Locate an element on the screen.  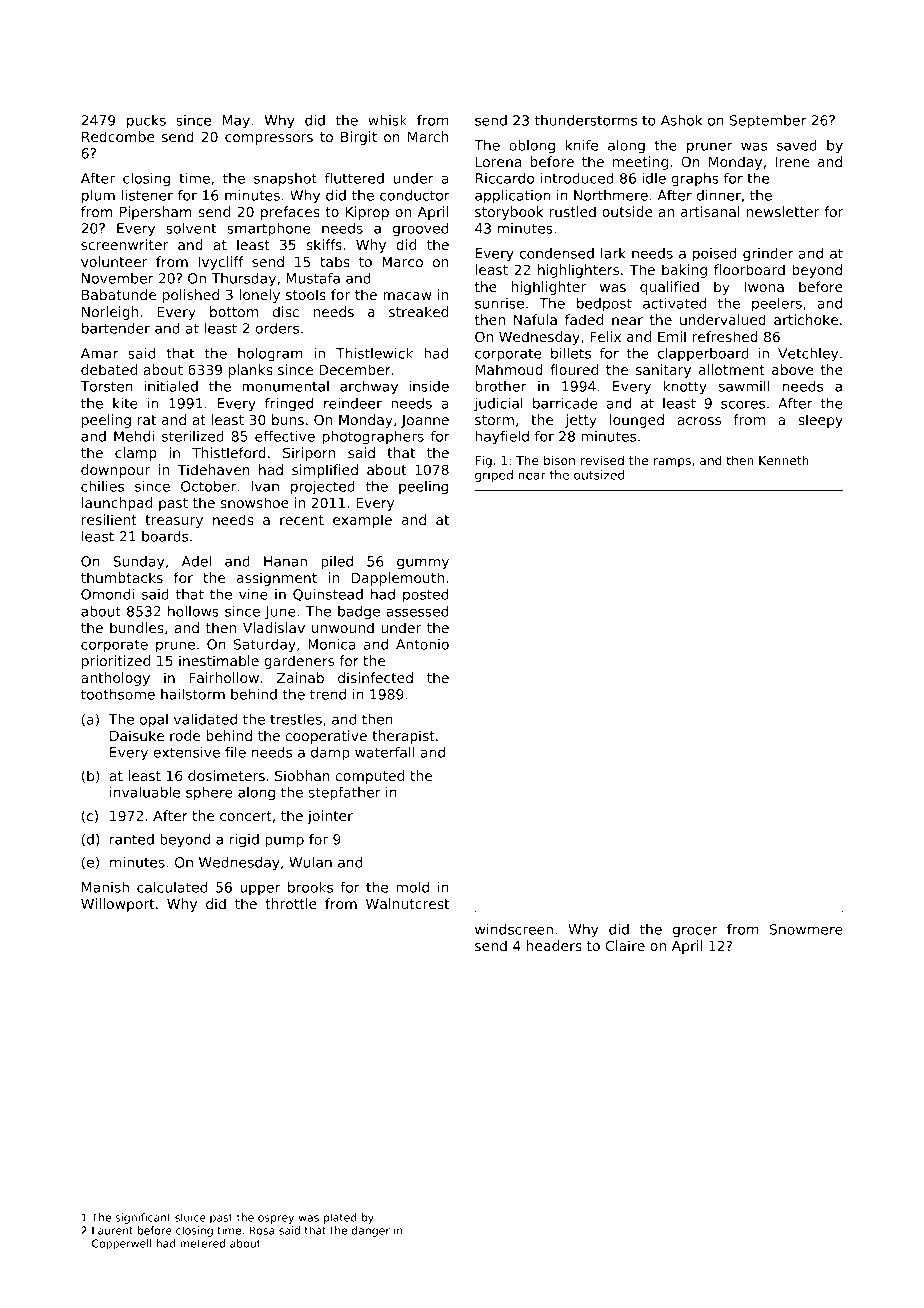
therapist is located at coordinates (403, 737).
